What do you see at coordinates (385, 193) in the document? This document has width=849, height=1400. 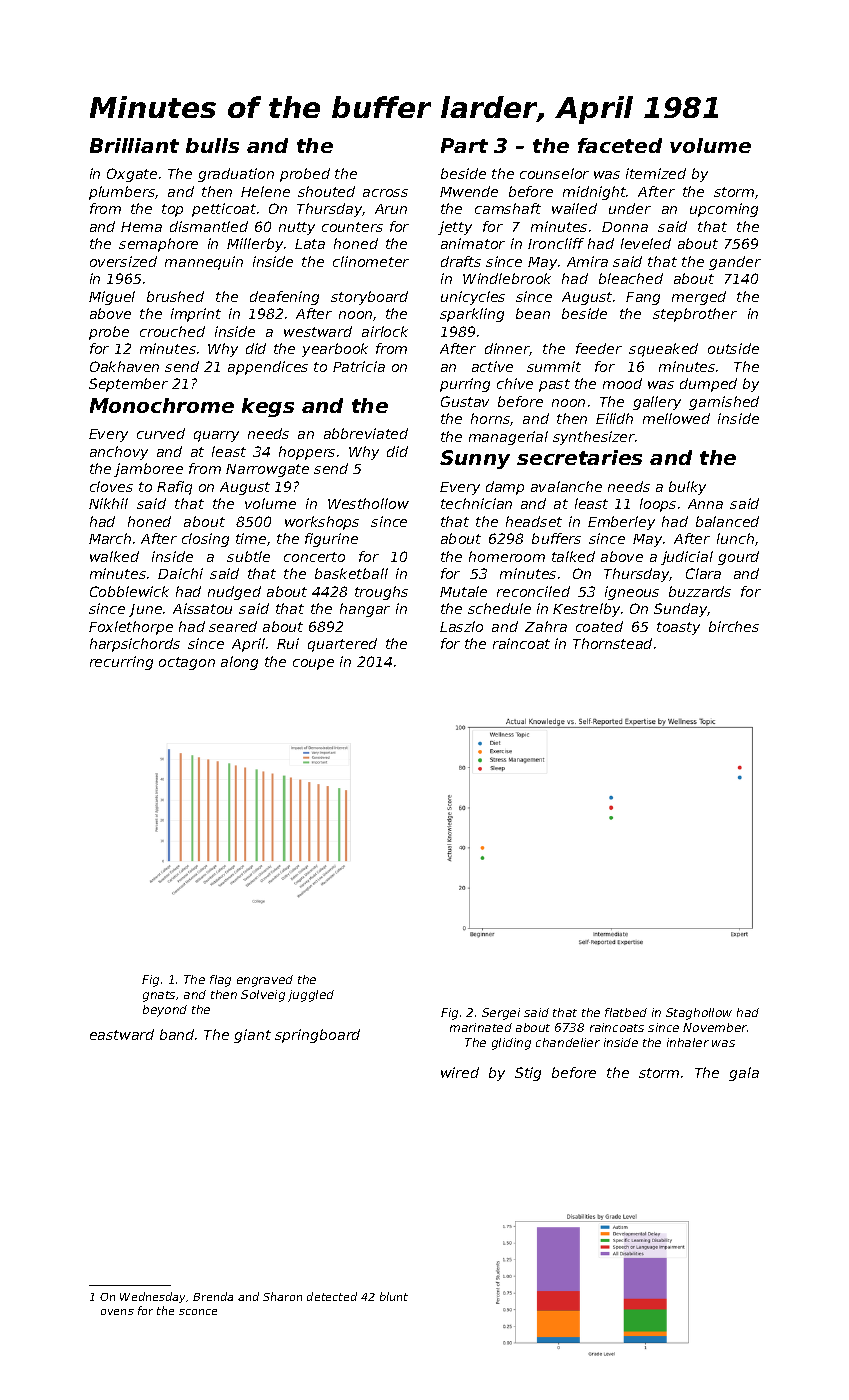 I see `across` at bounding box center [385, 193].
